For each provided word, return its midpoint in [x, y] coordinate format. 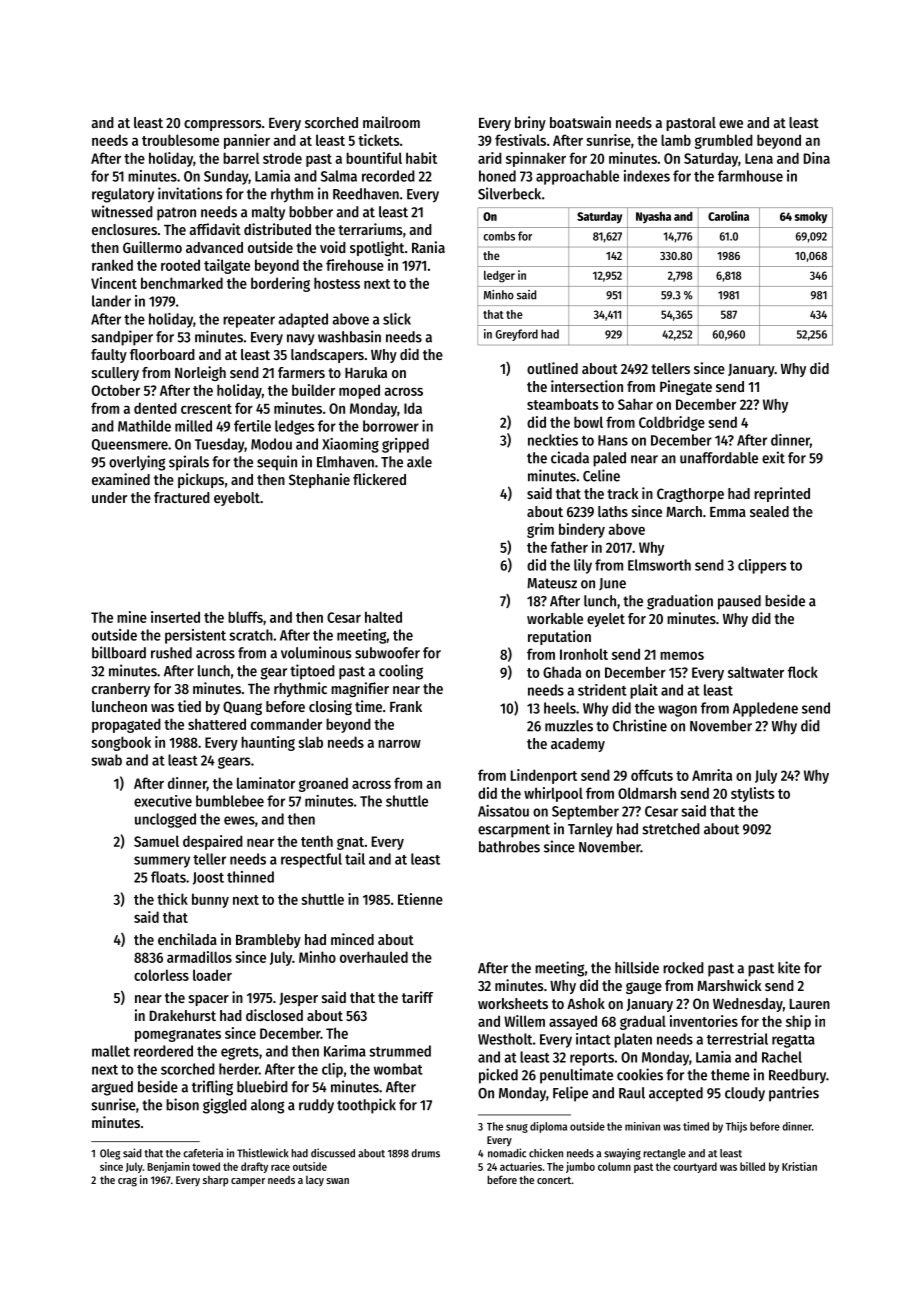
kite [789, 967]
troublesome [180, 140]
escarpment [514, 831]
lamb [676, 140]
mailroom [391, 122]
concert [554, 1180]
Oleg [110, 1154]
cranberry [121, 690]
